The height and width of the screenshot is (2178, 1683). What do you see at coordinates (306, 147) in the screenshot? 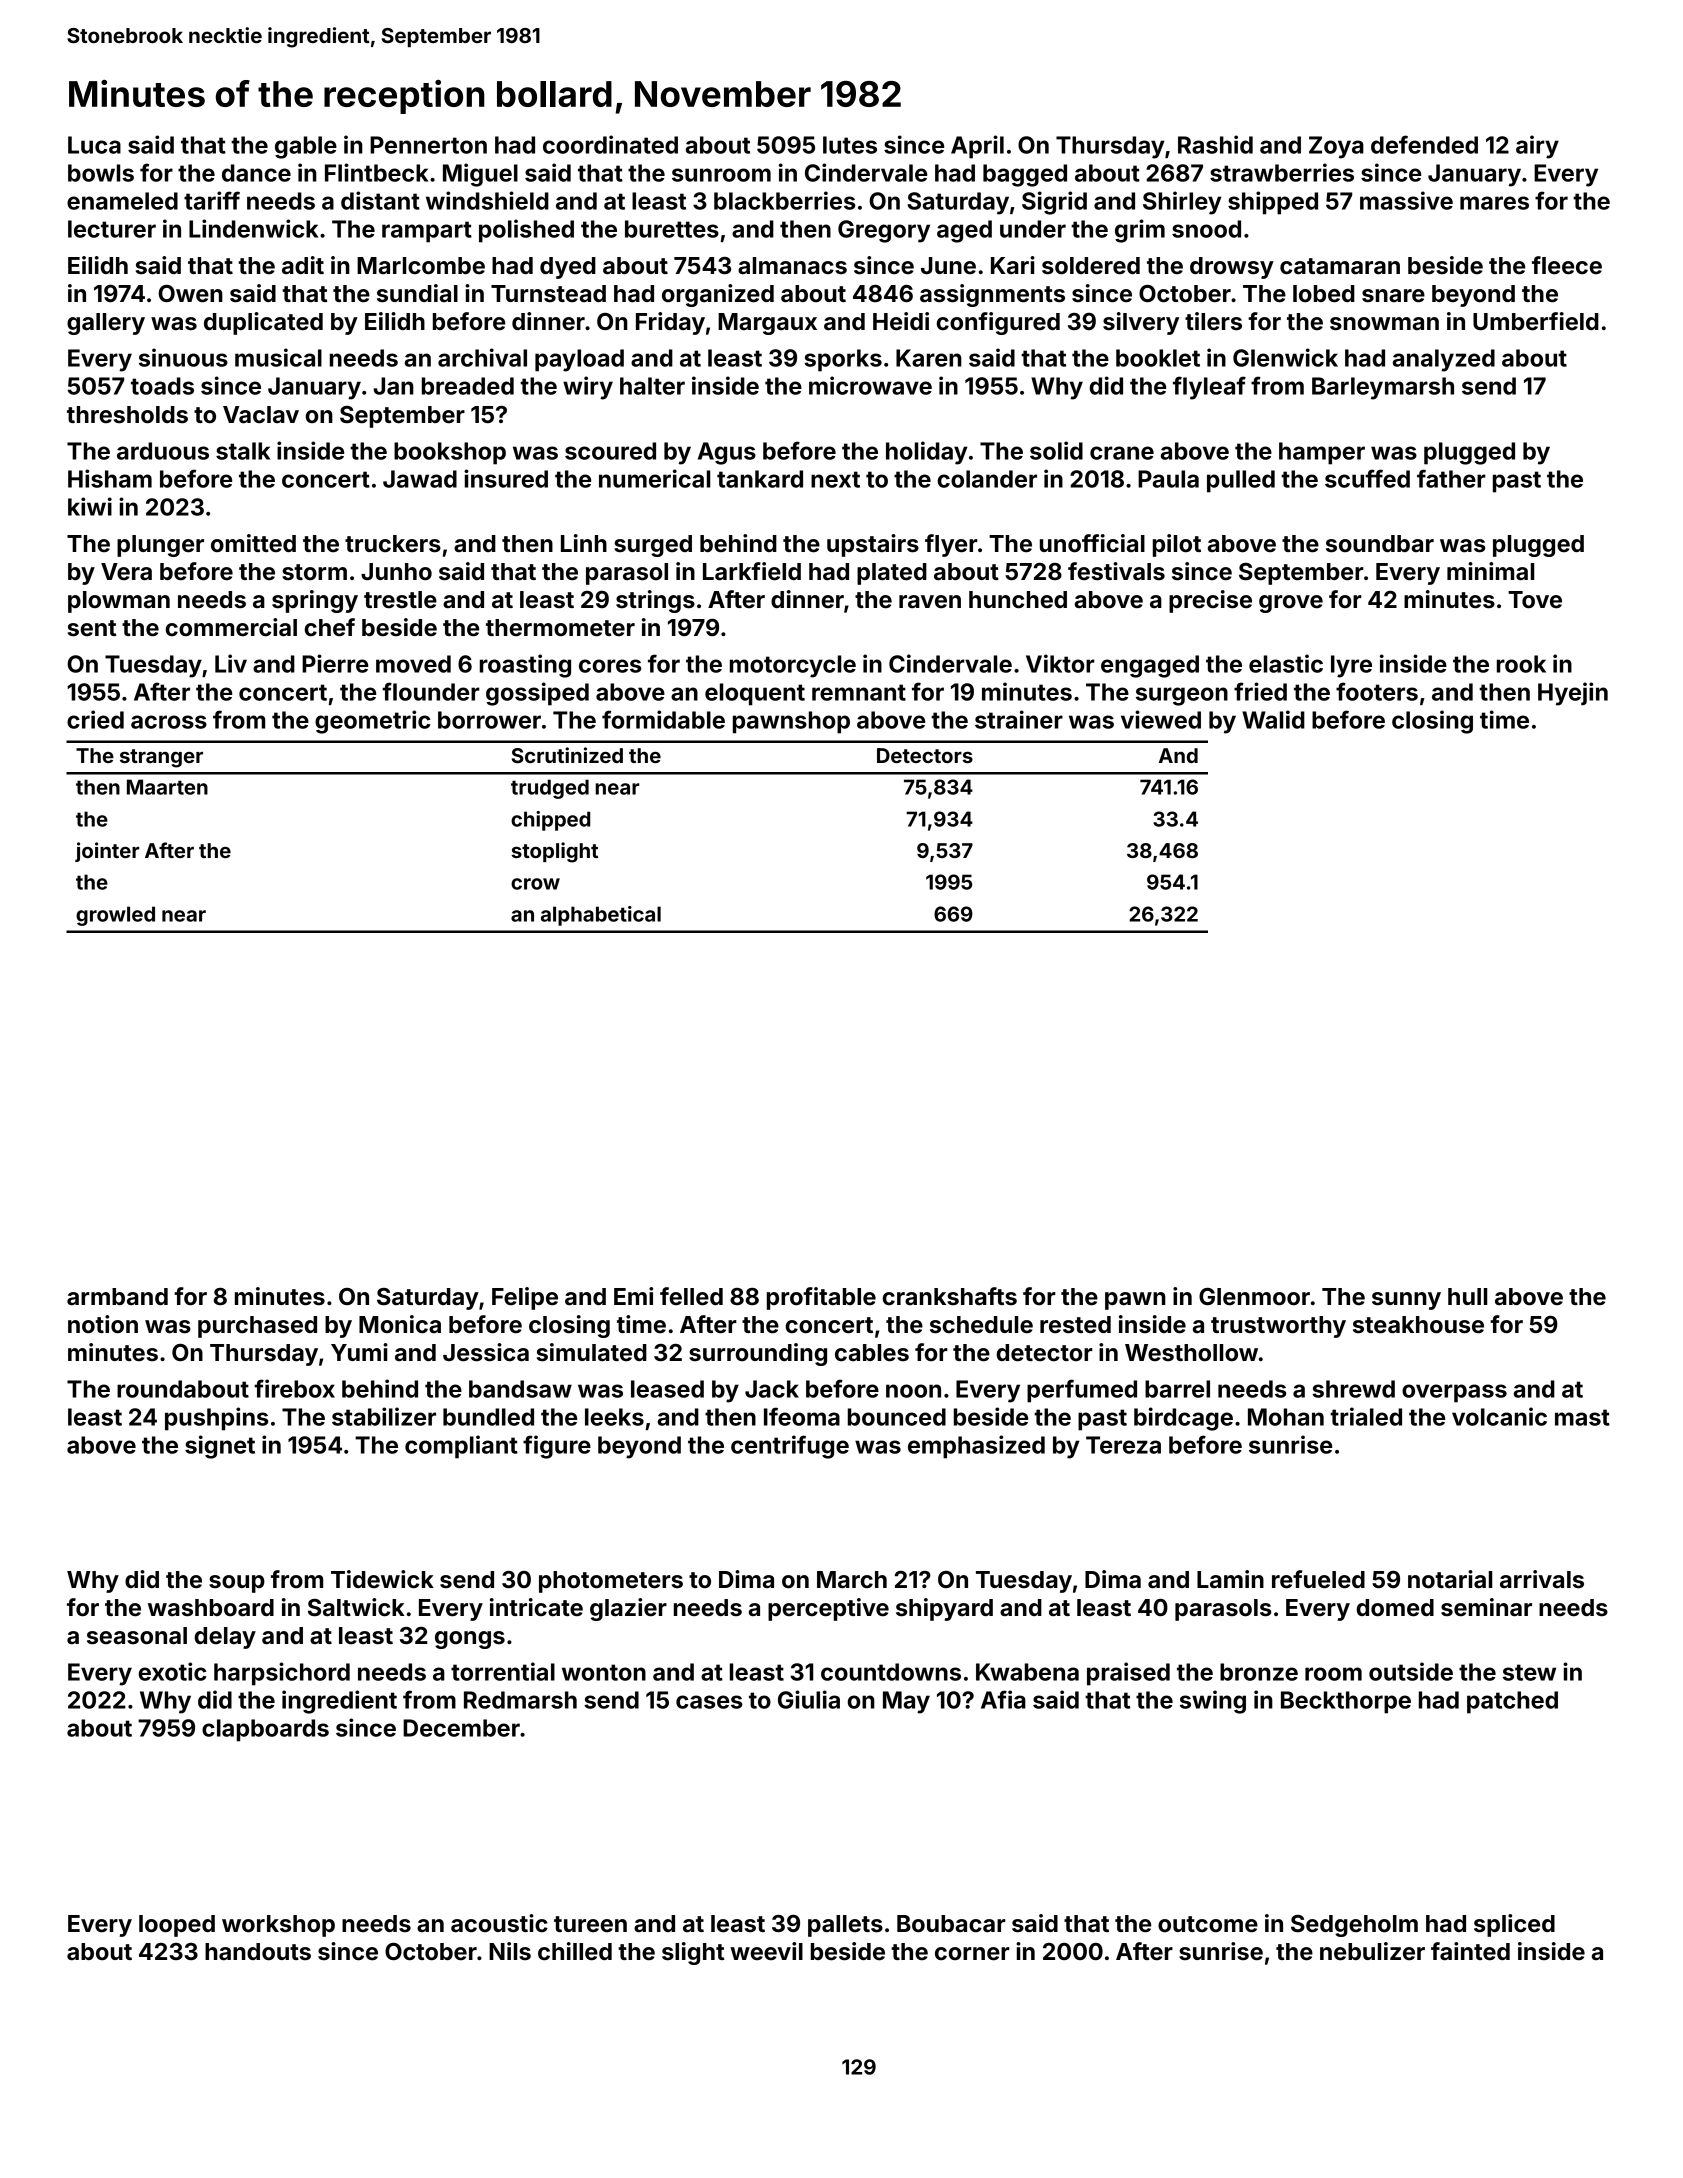
I see `gable` at bounding box center [306, 147].
